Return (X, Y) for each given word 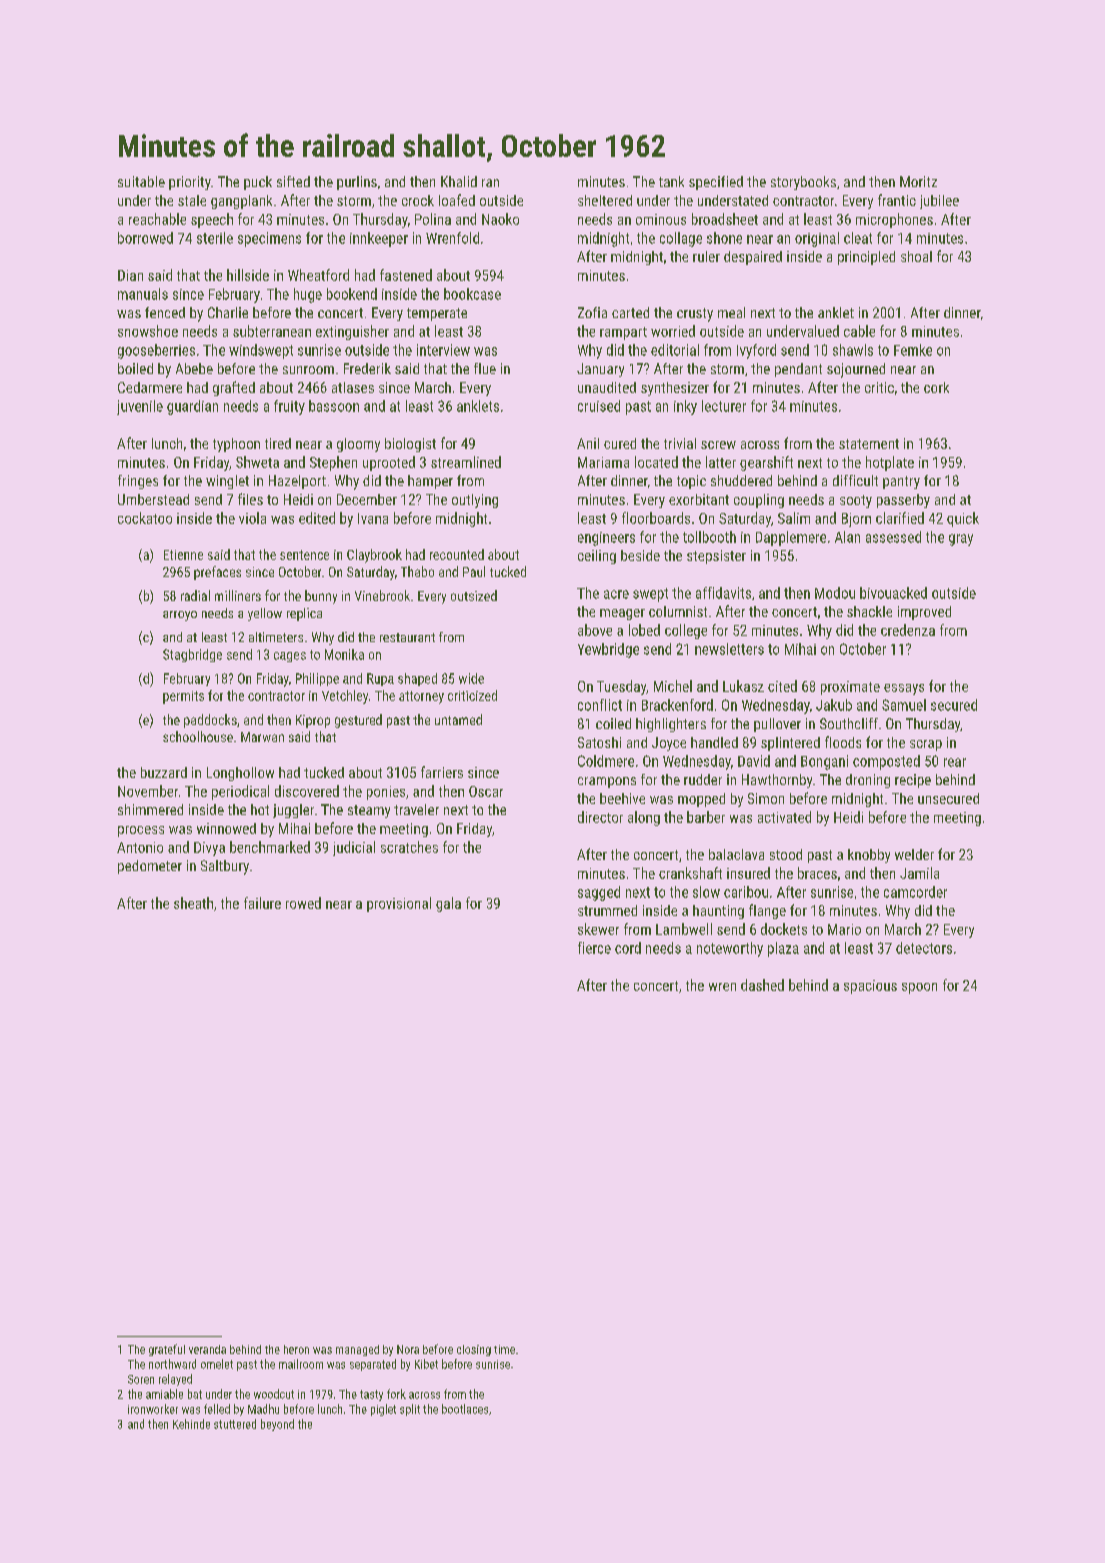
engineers (606, 539)
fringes (138, 482)
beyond (277, 1425)
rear (955, 762)
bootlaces (465, 1409)
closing (474, 1350)
